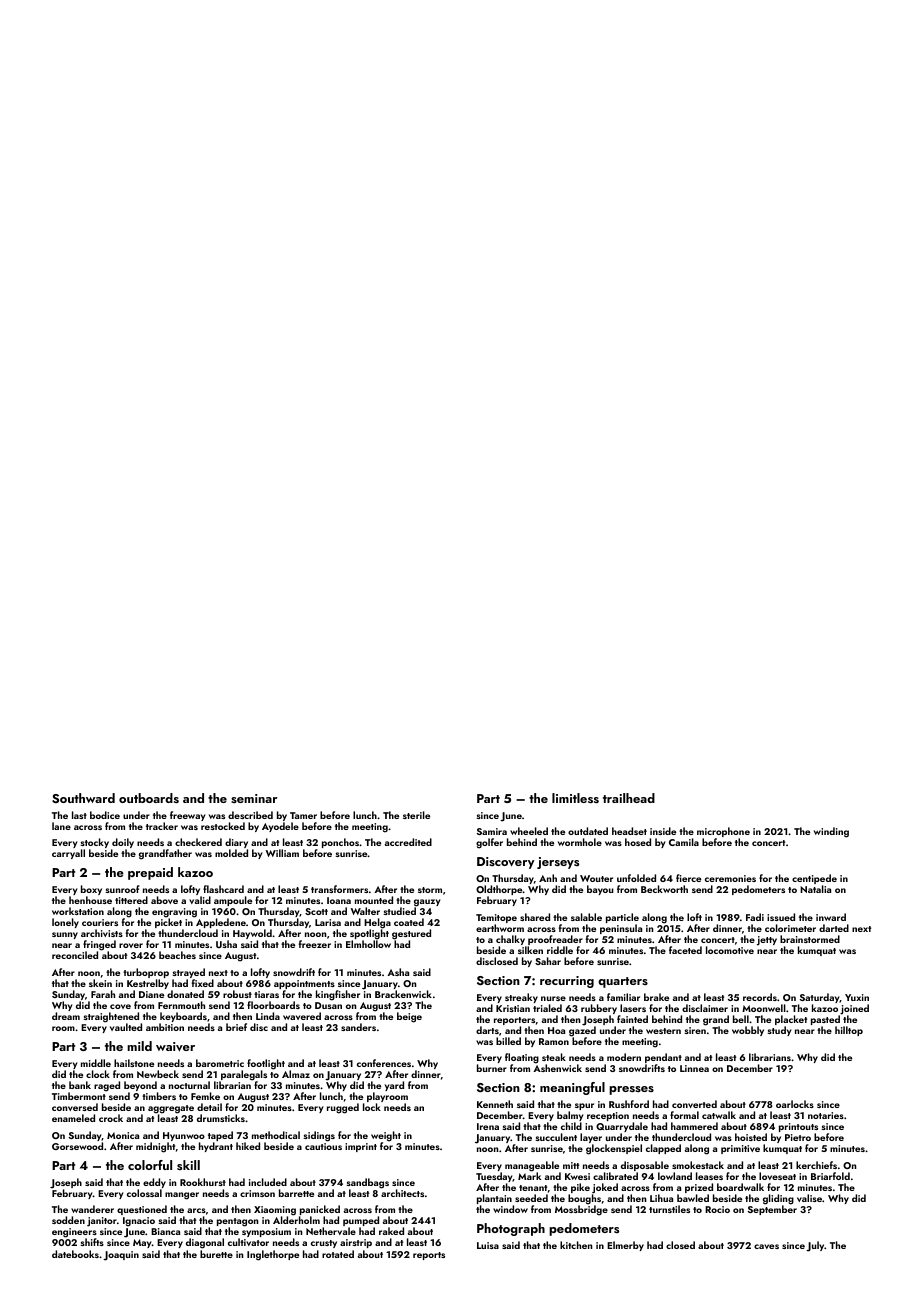 This page has height=1308, width=924. I want to click on sanders, so click(358, 1027).
